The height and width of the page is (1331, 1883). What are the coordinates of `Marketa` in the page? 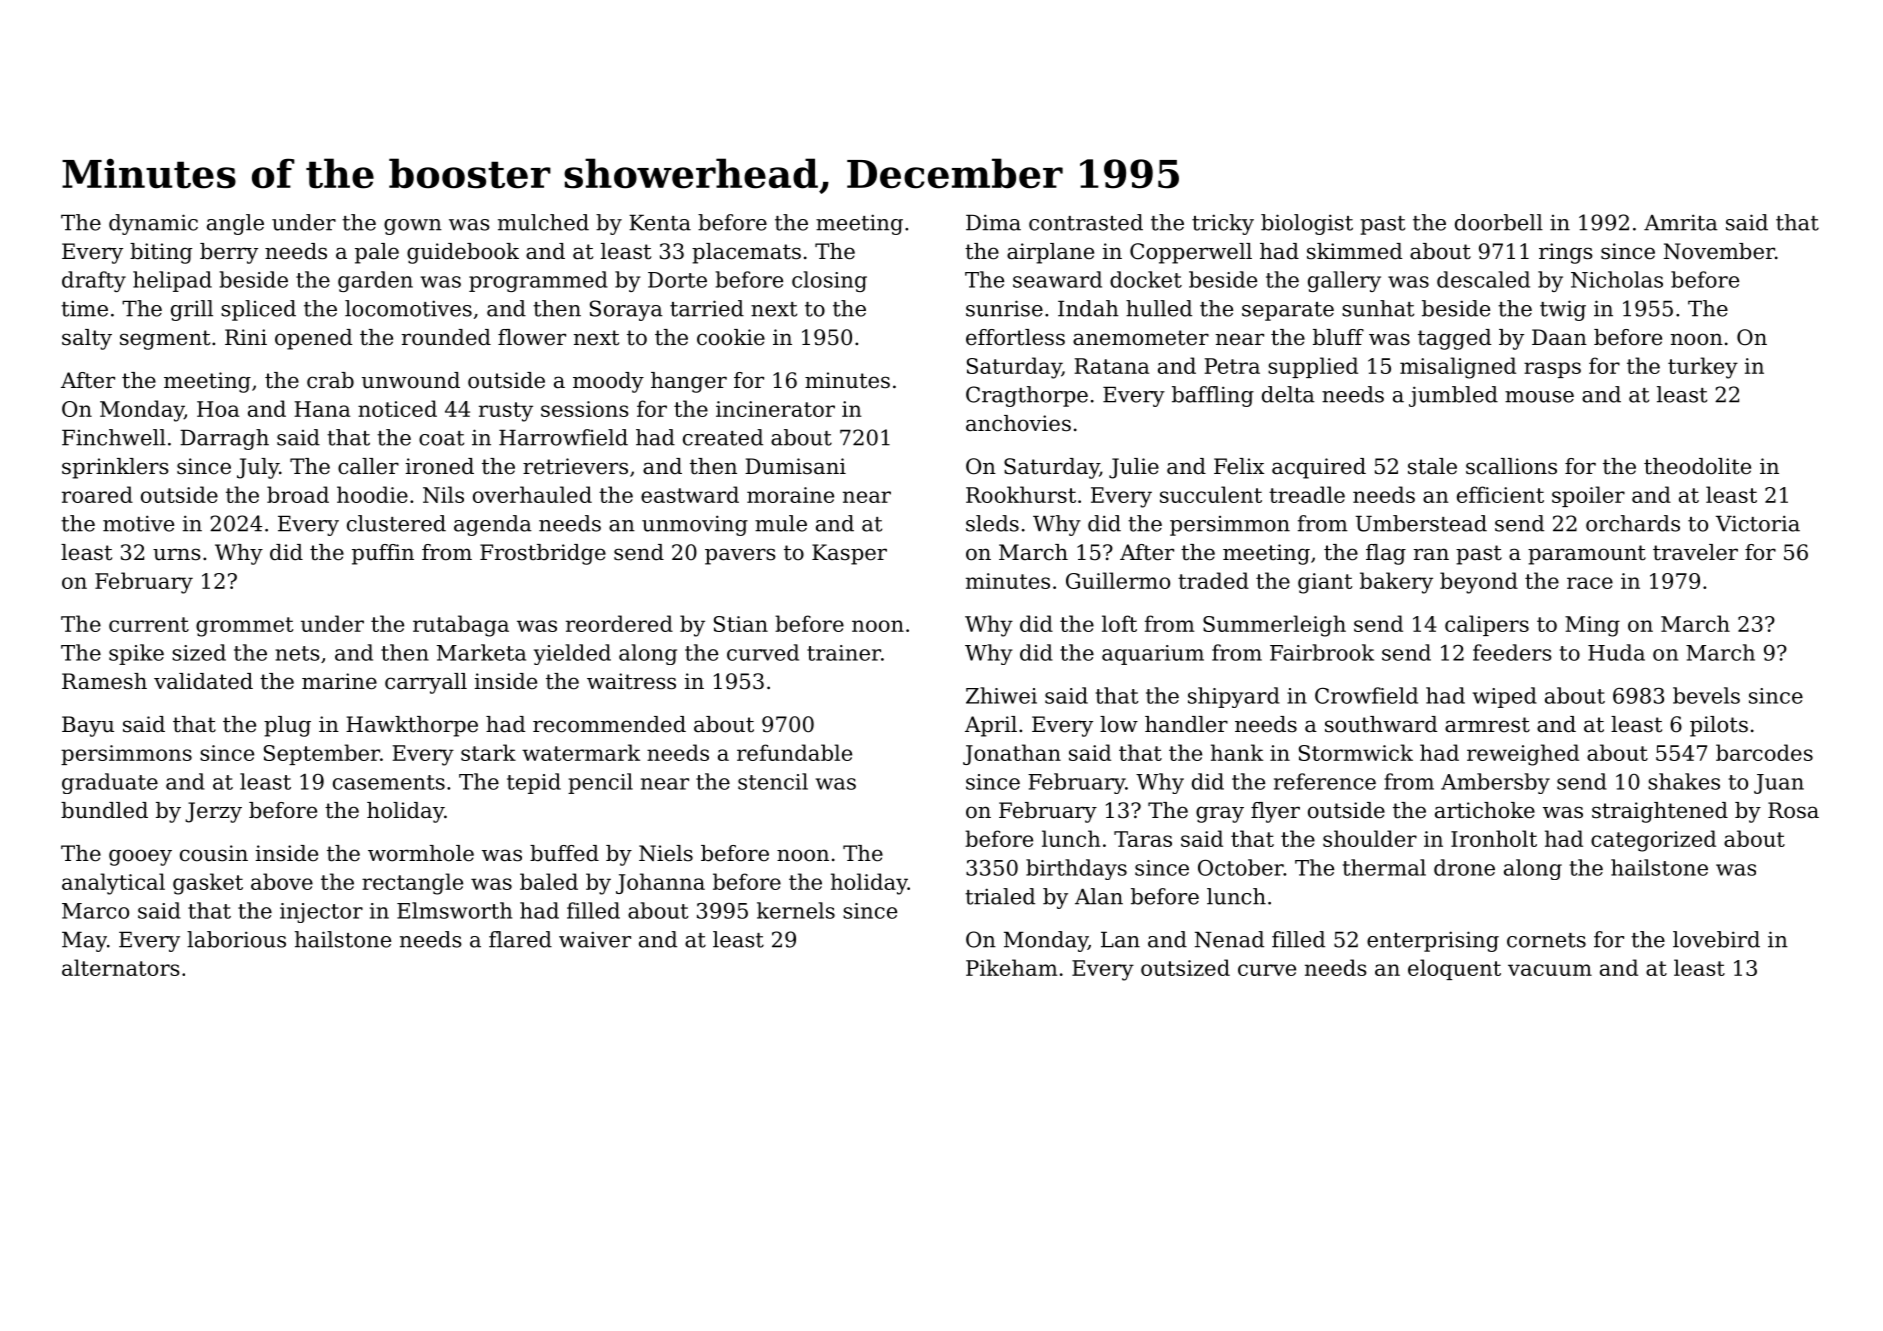 It's located at (481, 652).
